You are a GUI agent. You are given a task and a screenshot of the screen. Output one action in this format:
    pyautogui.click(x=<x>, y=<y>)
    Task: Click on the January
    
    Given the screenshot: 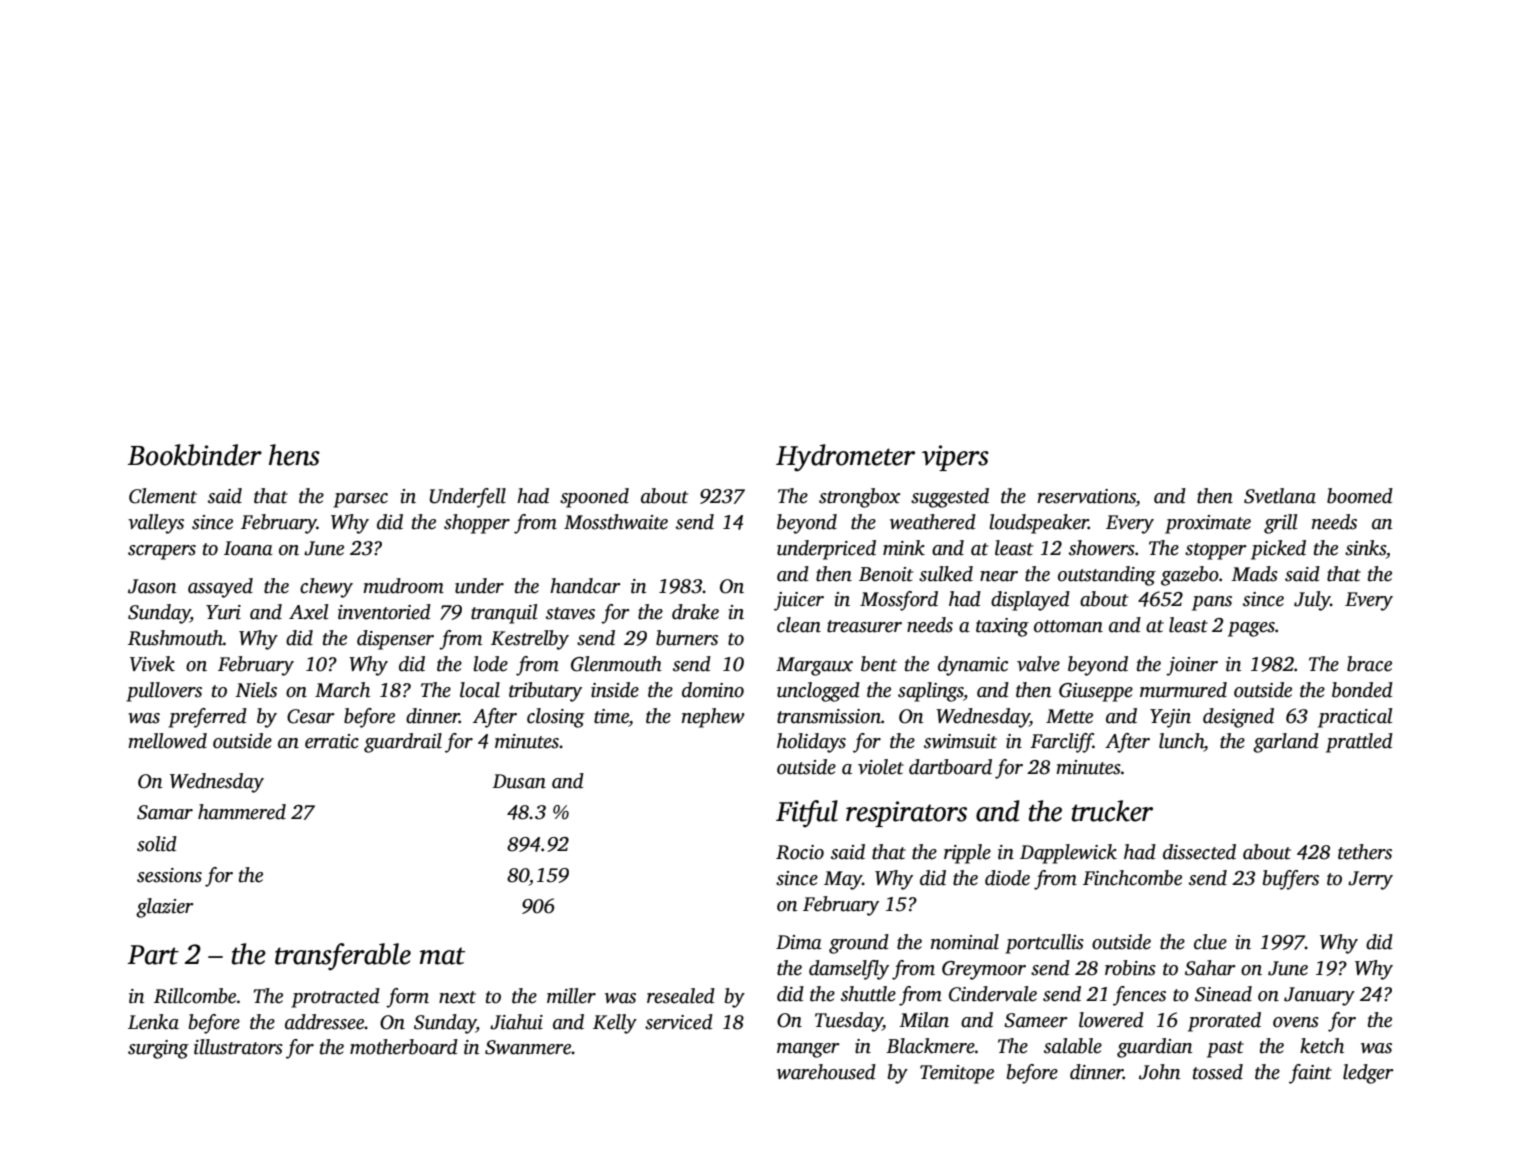 What is the action you would take?
    pyautogui.click(x=1319, y=996)
